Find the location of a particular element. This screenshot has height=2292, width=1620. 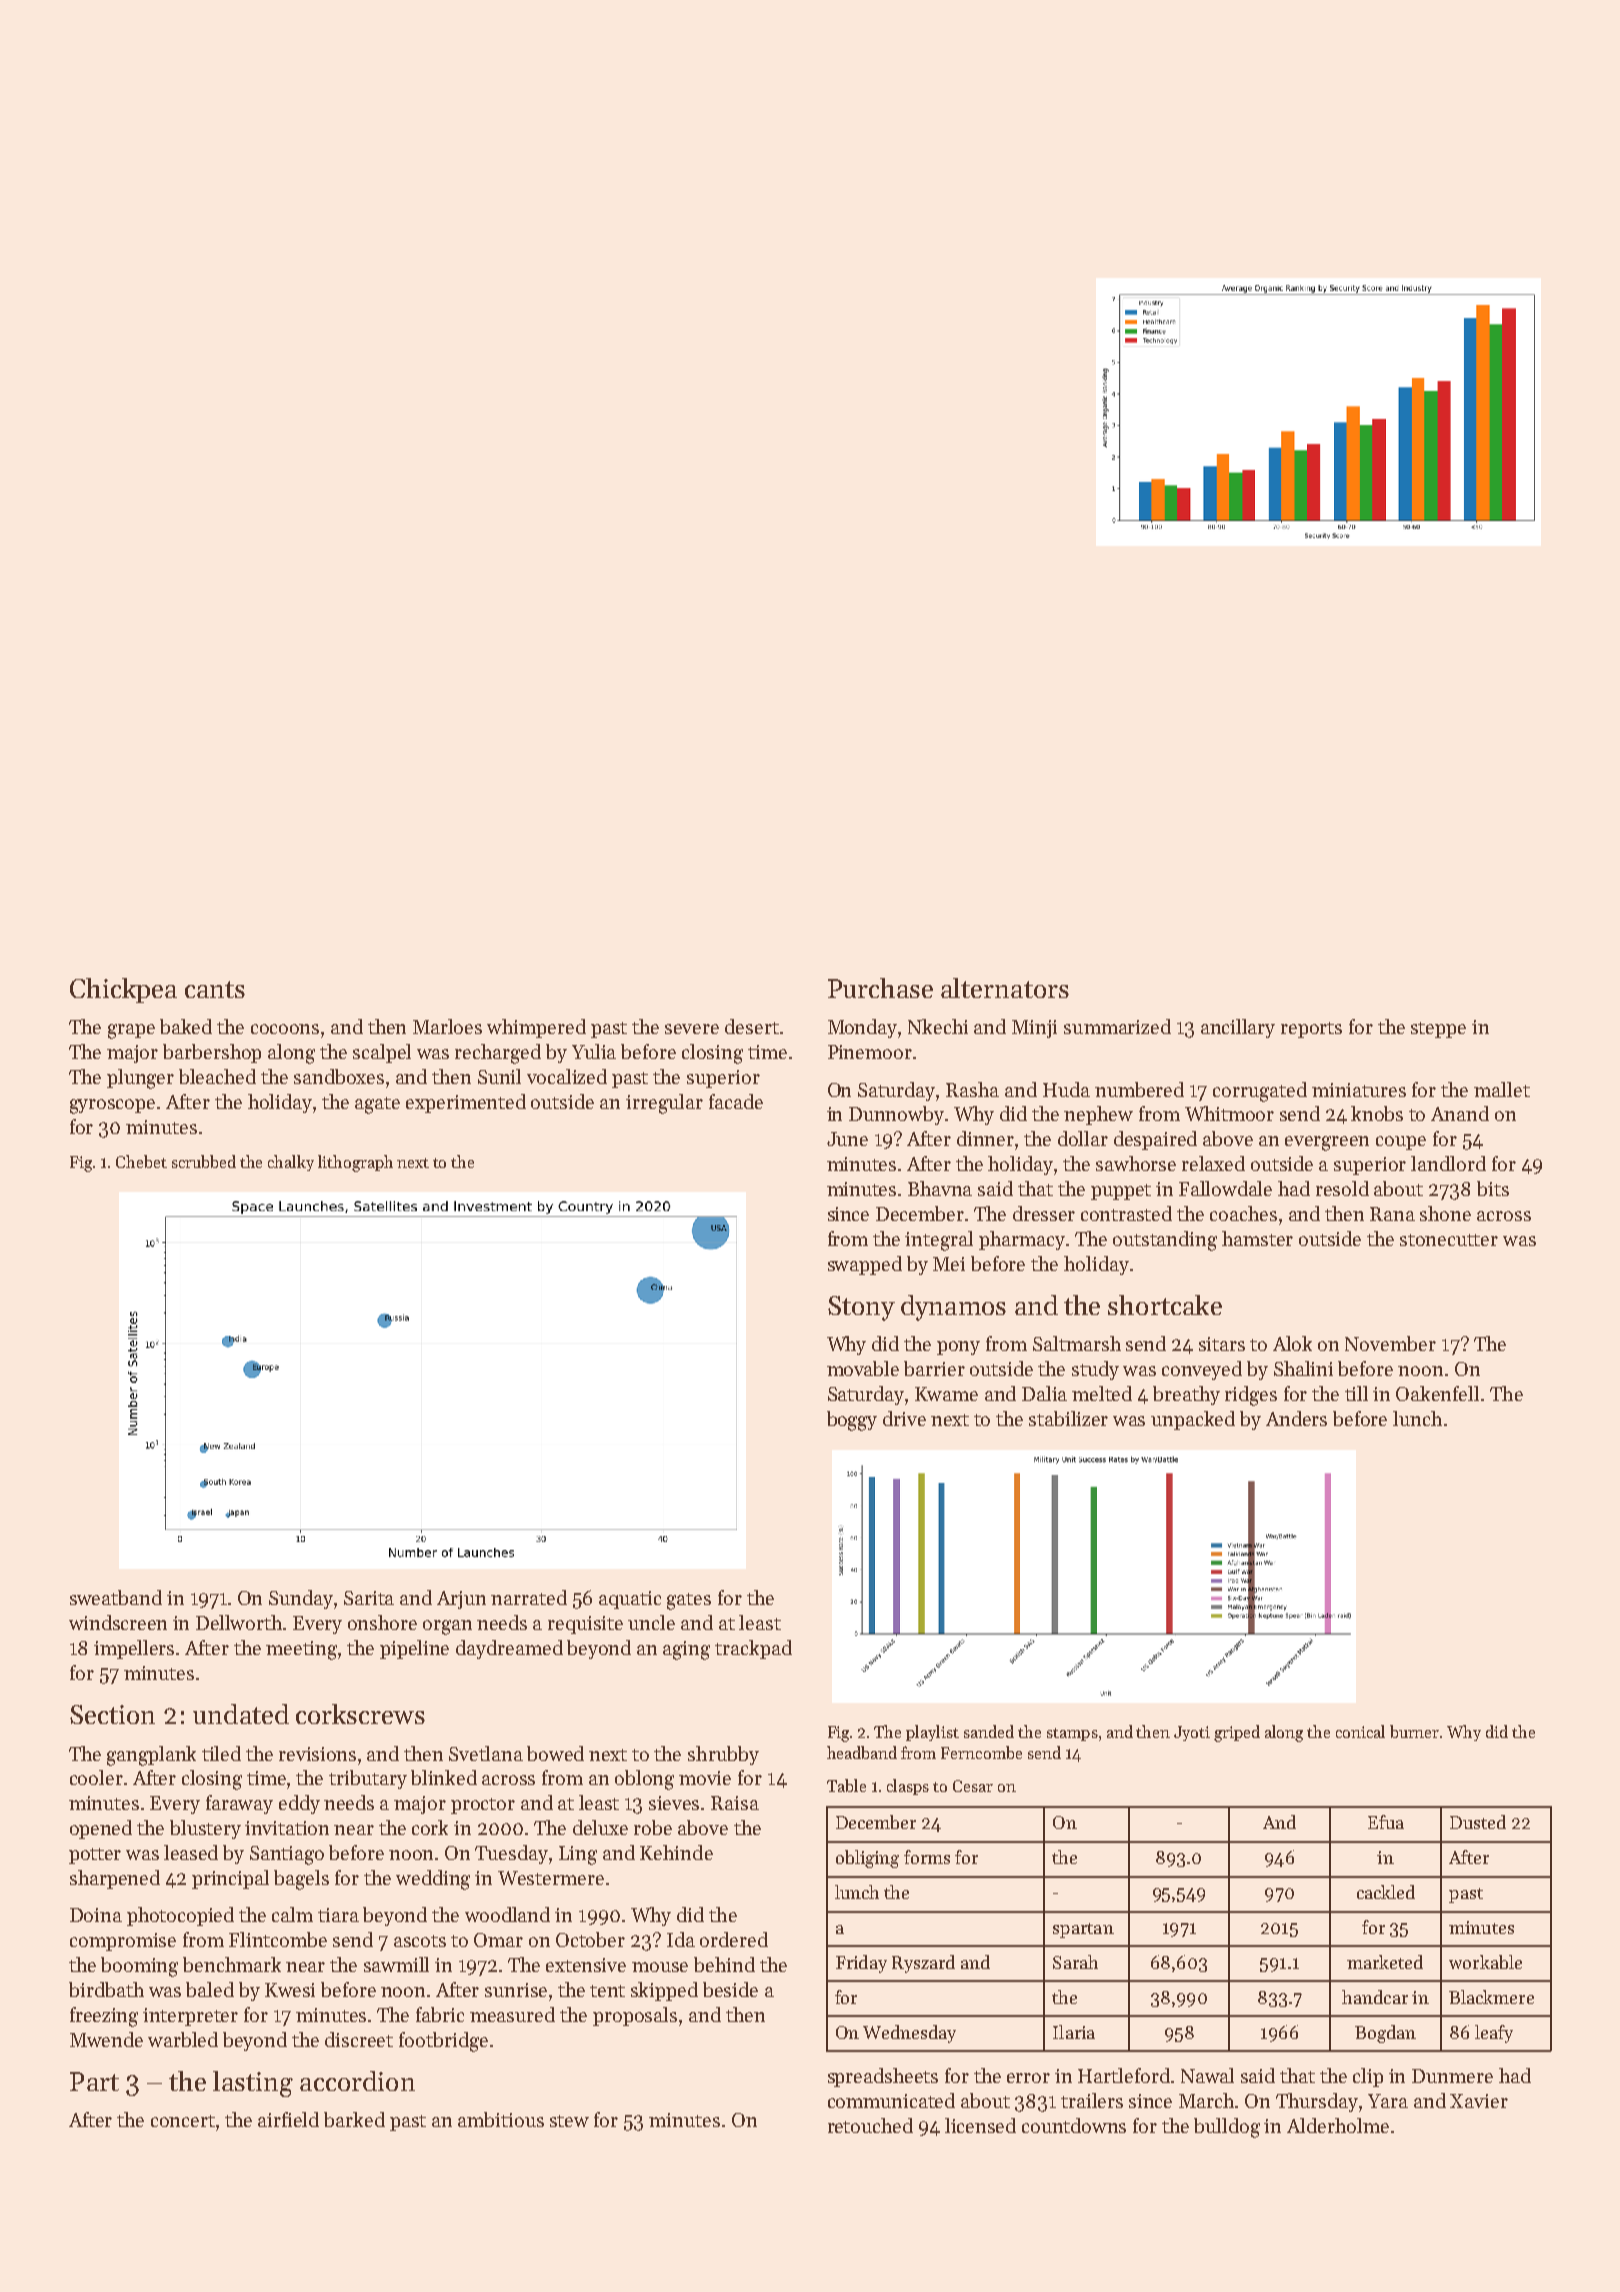

Chickpea is located at coordinates (123, 990).
